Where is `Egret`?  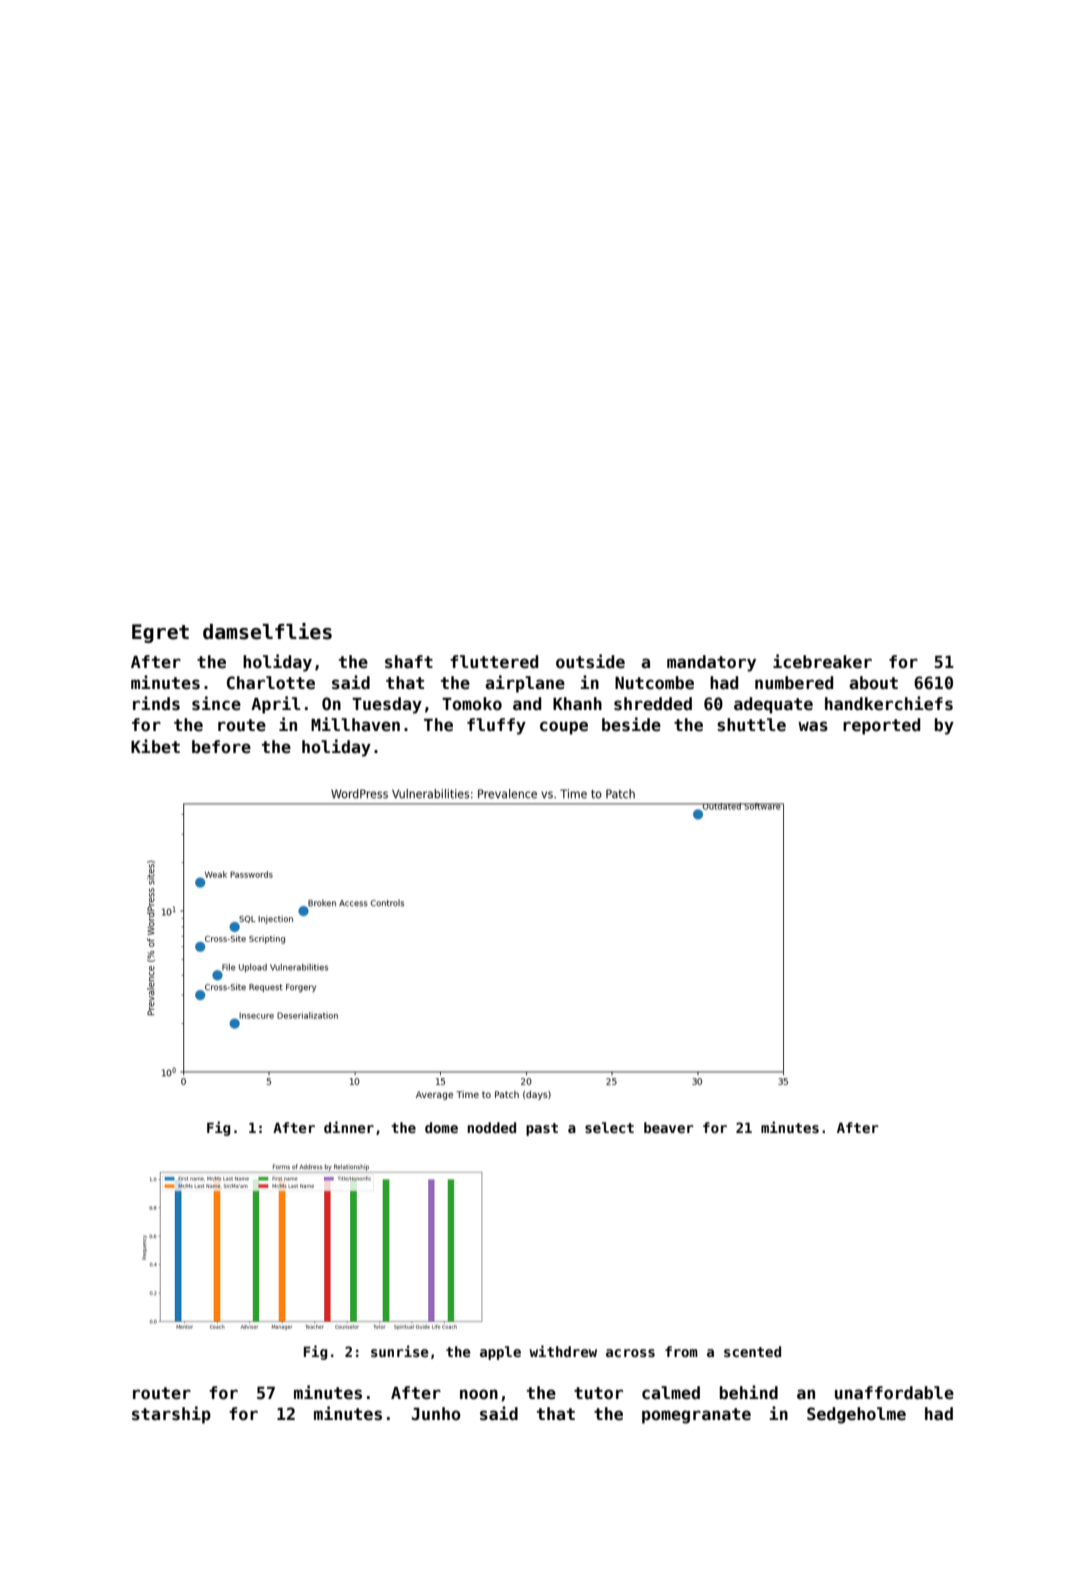
Egret is located at coordinates (160, 633).
